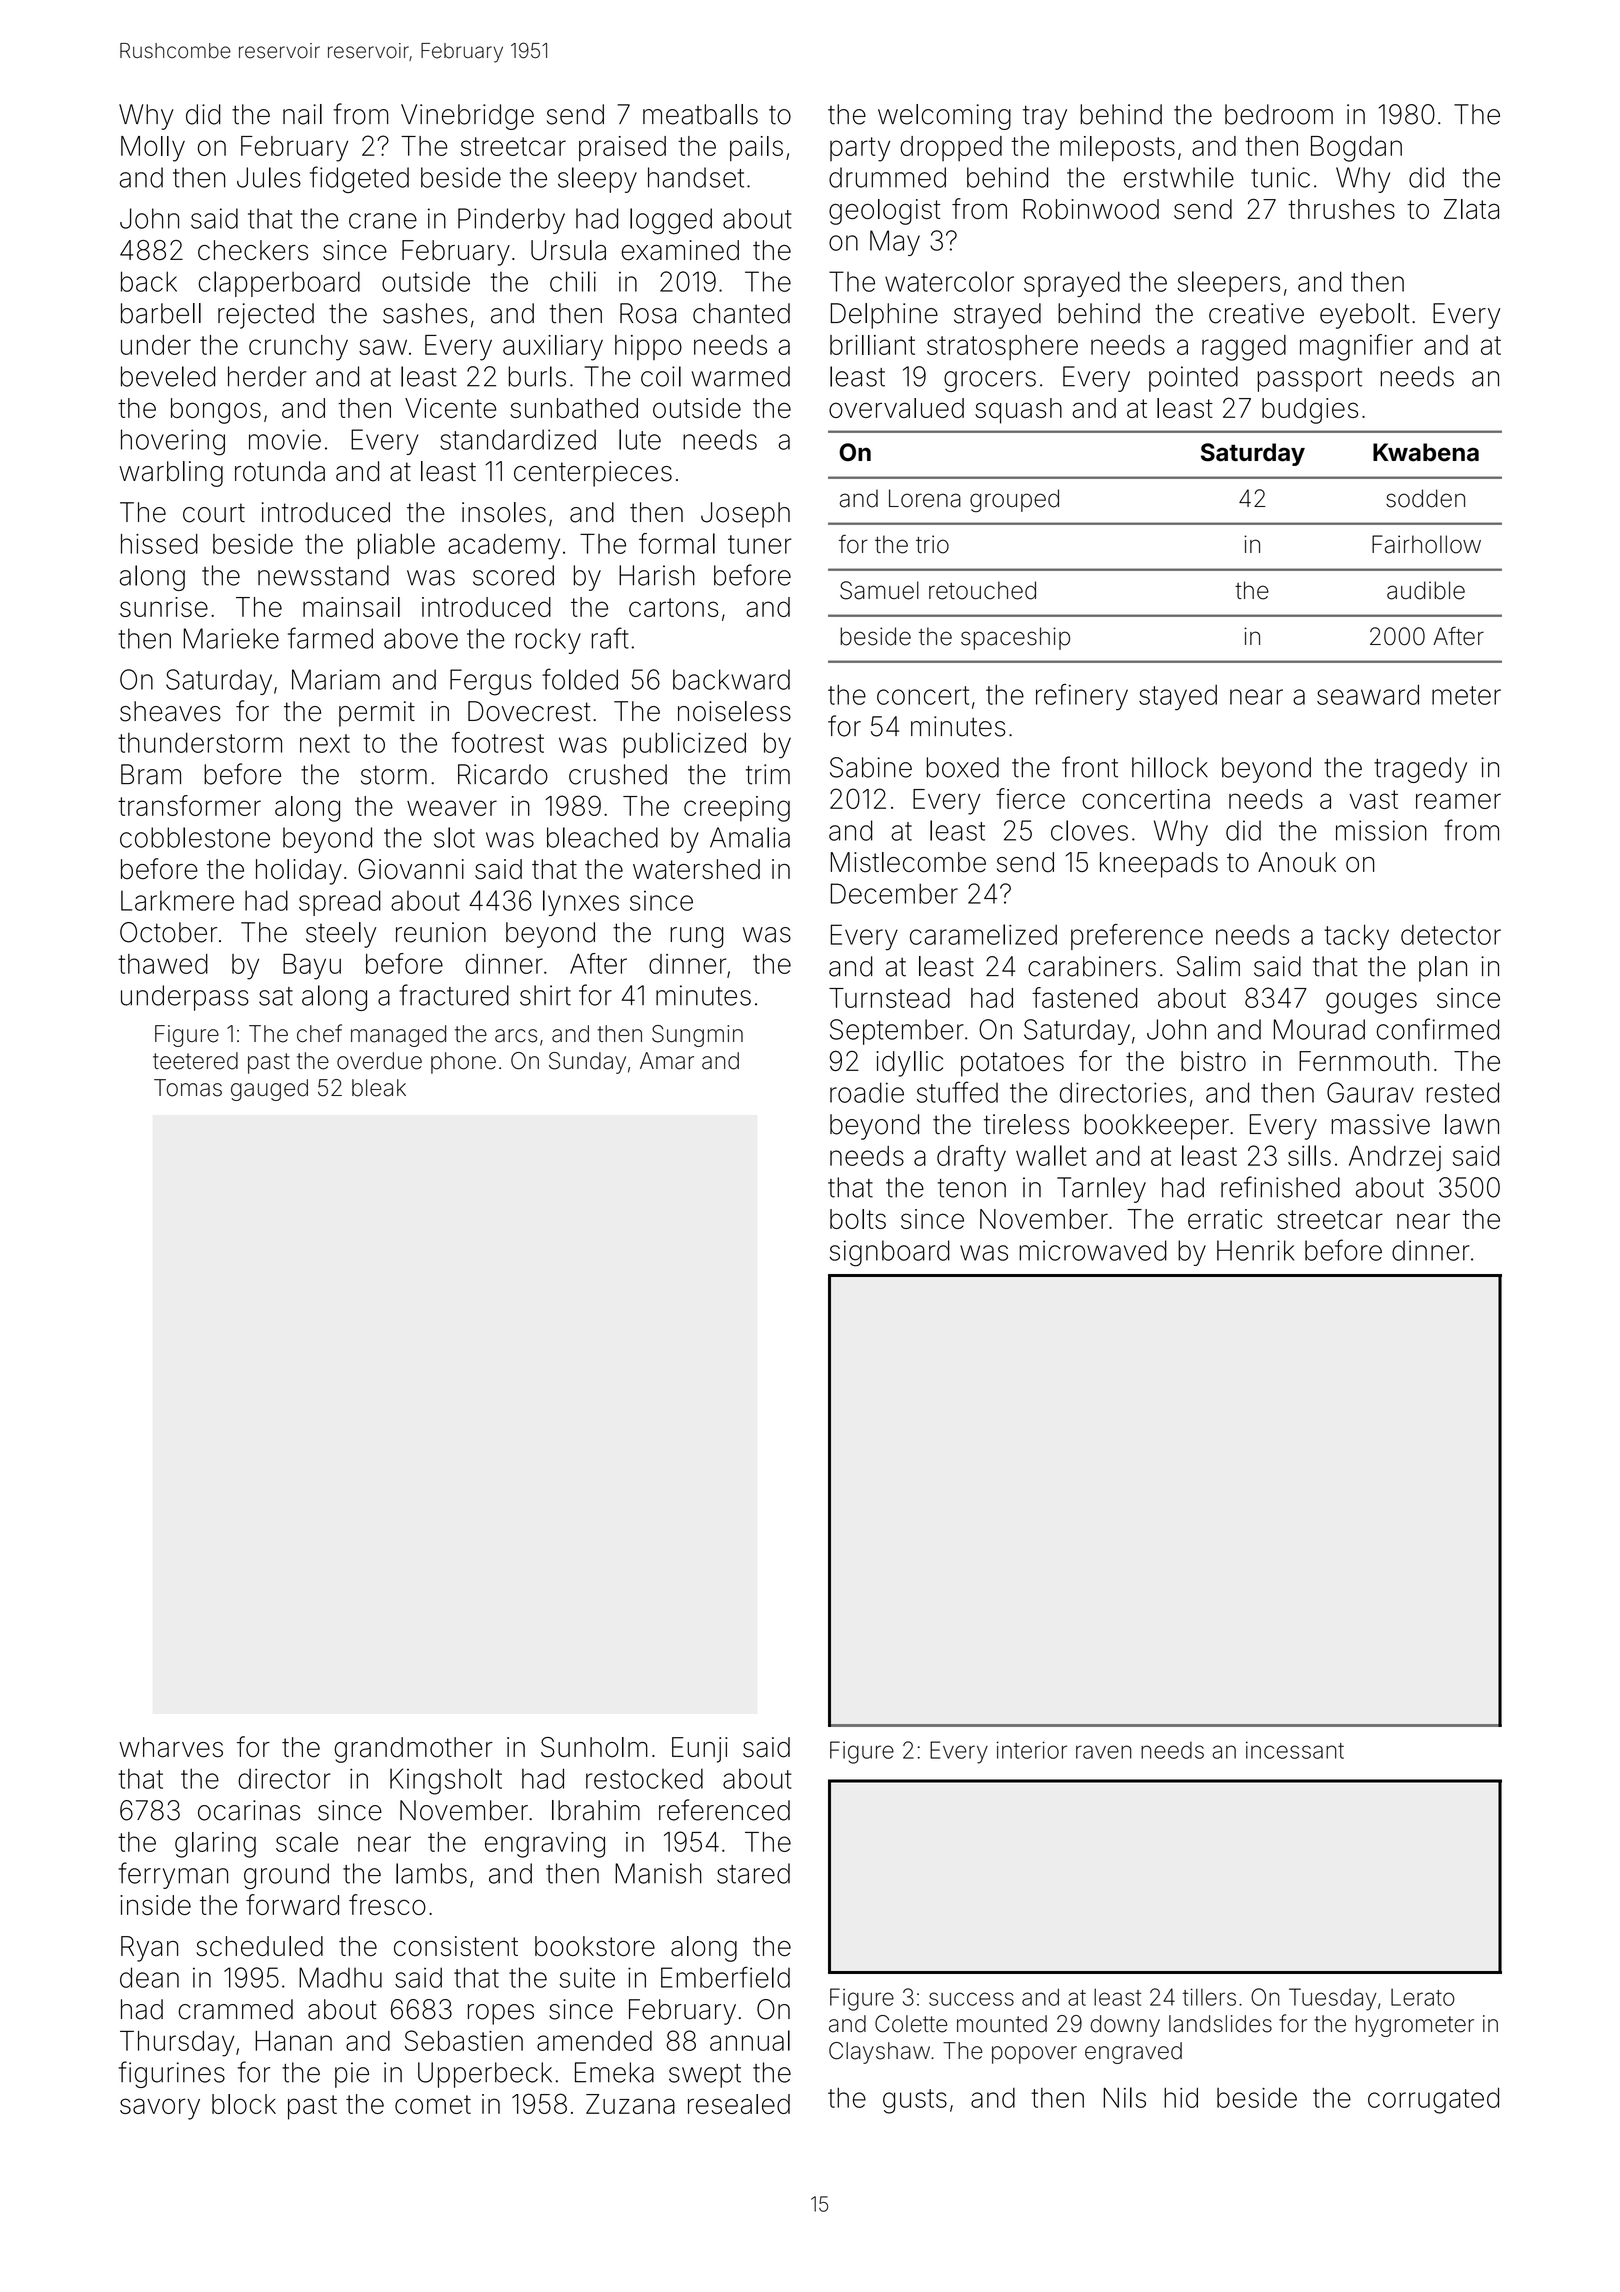 The image size is (1620, 2292). I want to click on plan, so click(1443, 969).
